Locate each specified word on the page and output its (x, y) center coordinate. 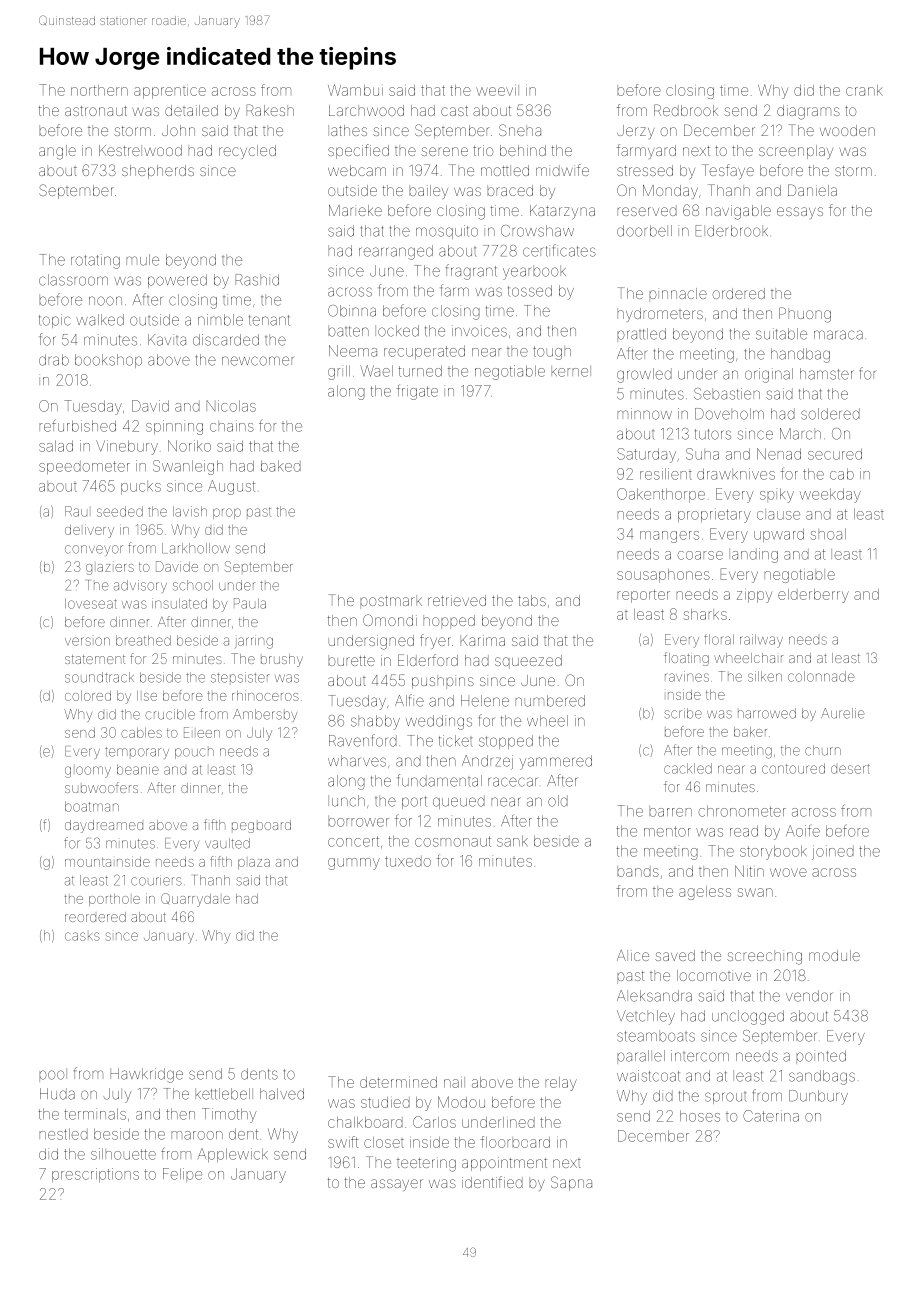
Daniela (812, 190)
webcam (357, 170)
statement (95, 659)
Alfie (409, 700)
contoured (793, 768)
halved (282, 1094)
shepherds (158, 172)
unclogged (748, 1017)
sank (512, 841)
